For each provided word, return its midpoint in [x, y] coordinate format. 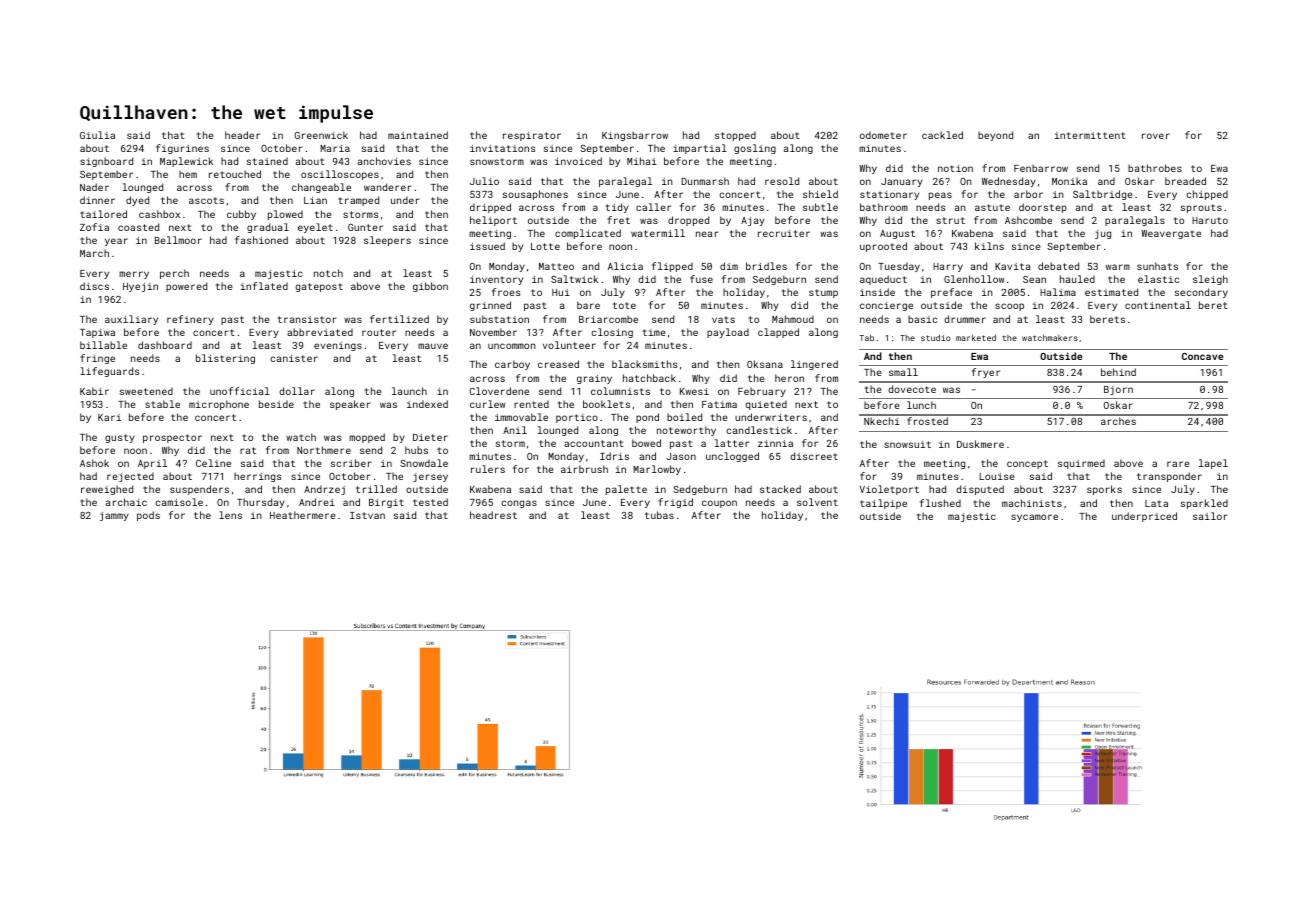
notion [955, 168]
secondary [1201, 293]
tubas [659, 515]
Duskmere [980, 444]
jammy [114, 516]
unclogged [732, 457]
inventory [496, 280]
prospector [172, 438]
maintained [418, 135]
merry [134, 275]
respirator [532, 136]
